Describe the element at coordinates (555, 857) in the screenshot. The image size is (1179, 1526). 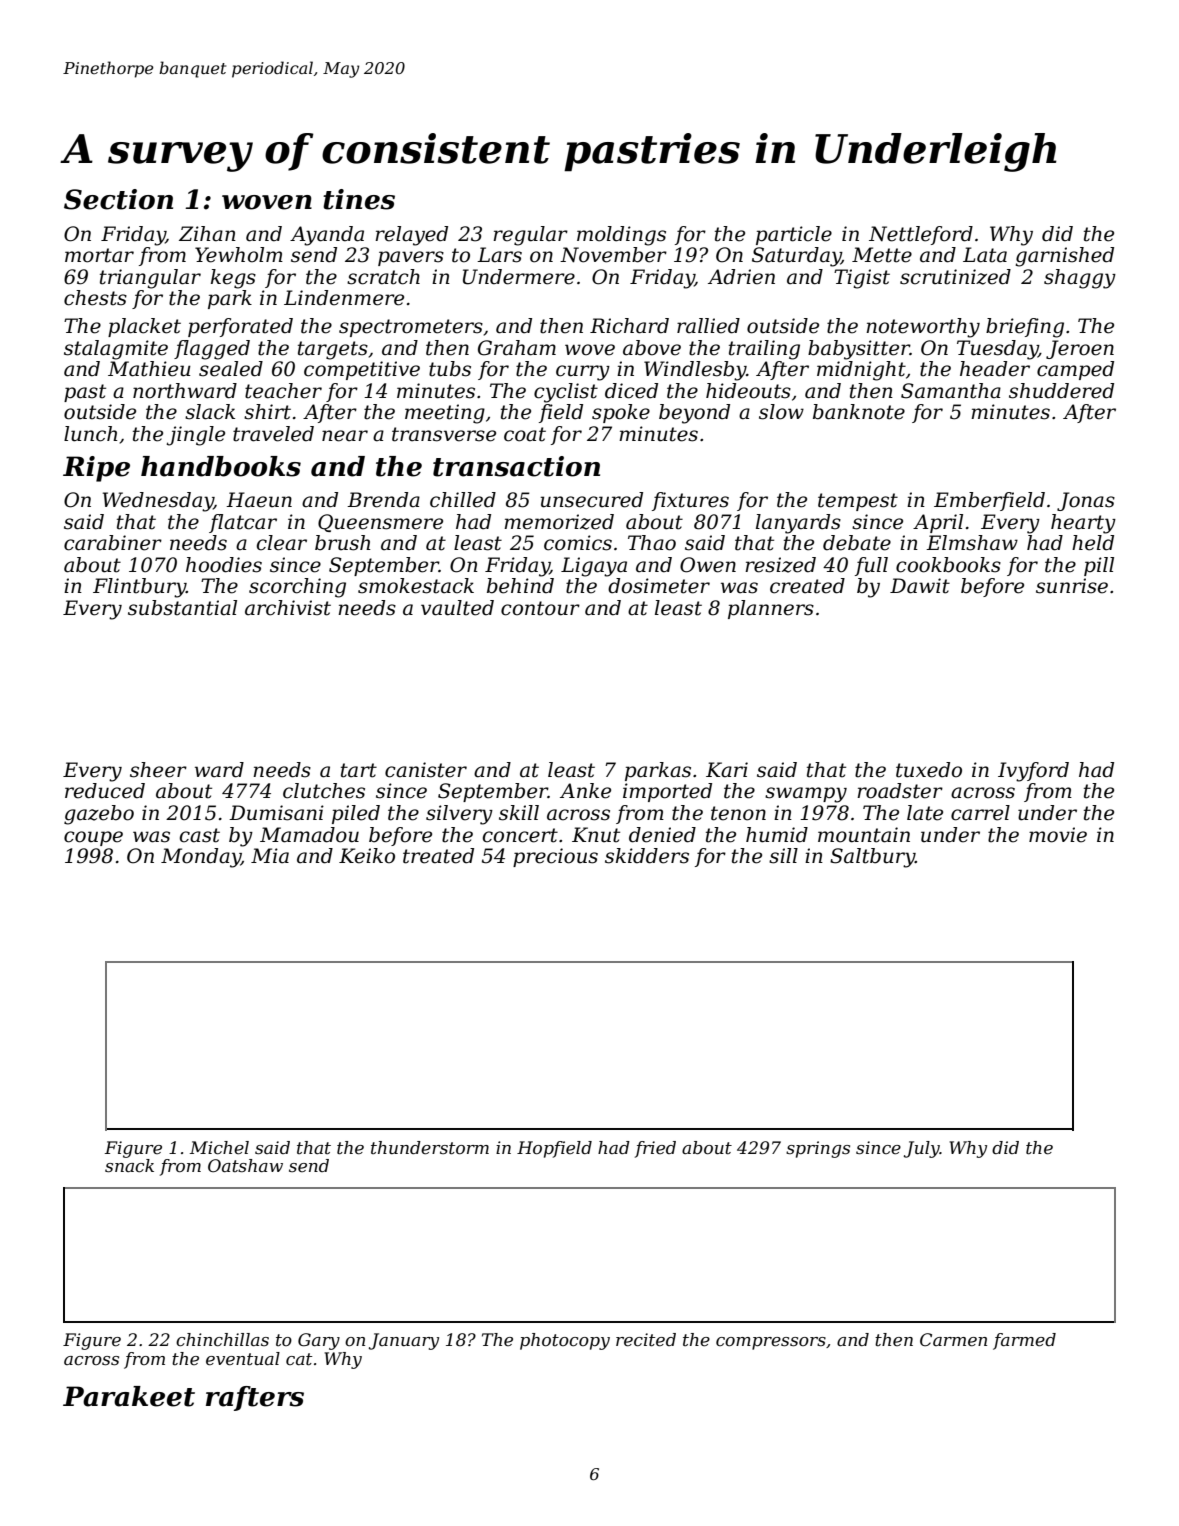
I see `precious` at that location.
